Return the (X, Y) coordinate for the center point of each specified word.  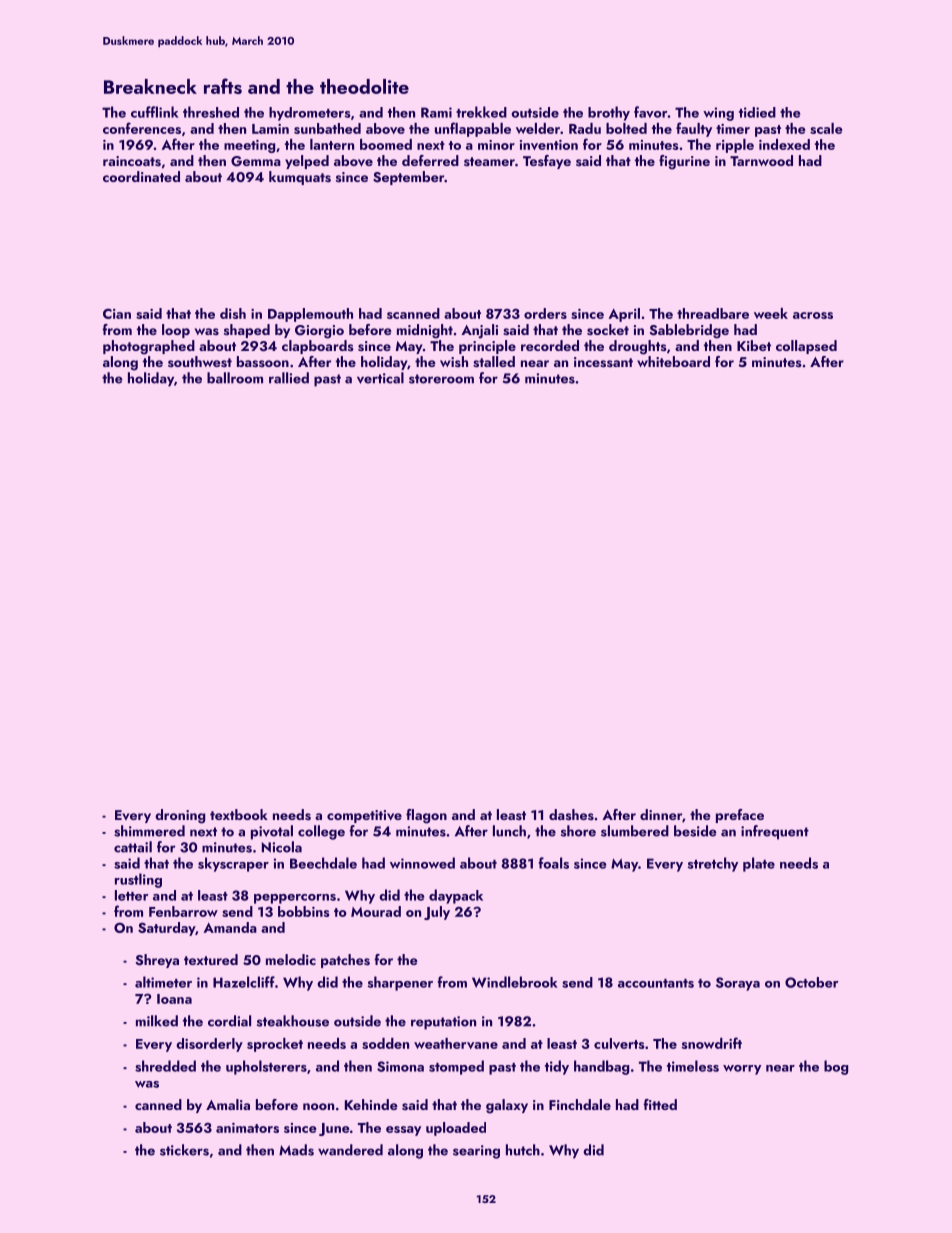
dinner (661, 814)
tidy (557, 1067)
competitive (364, 816)
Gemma (256, 161)
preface (740, 816)
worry (742, 1070)
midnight (425, 331)
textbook (239, 814)
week (771, 313)
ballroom (235, 378)
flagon (426, 816)
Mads (296, 1150)
